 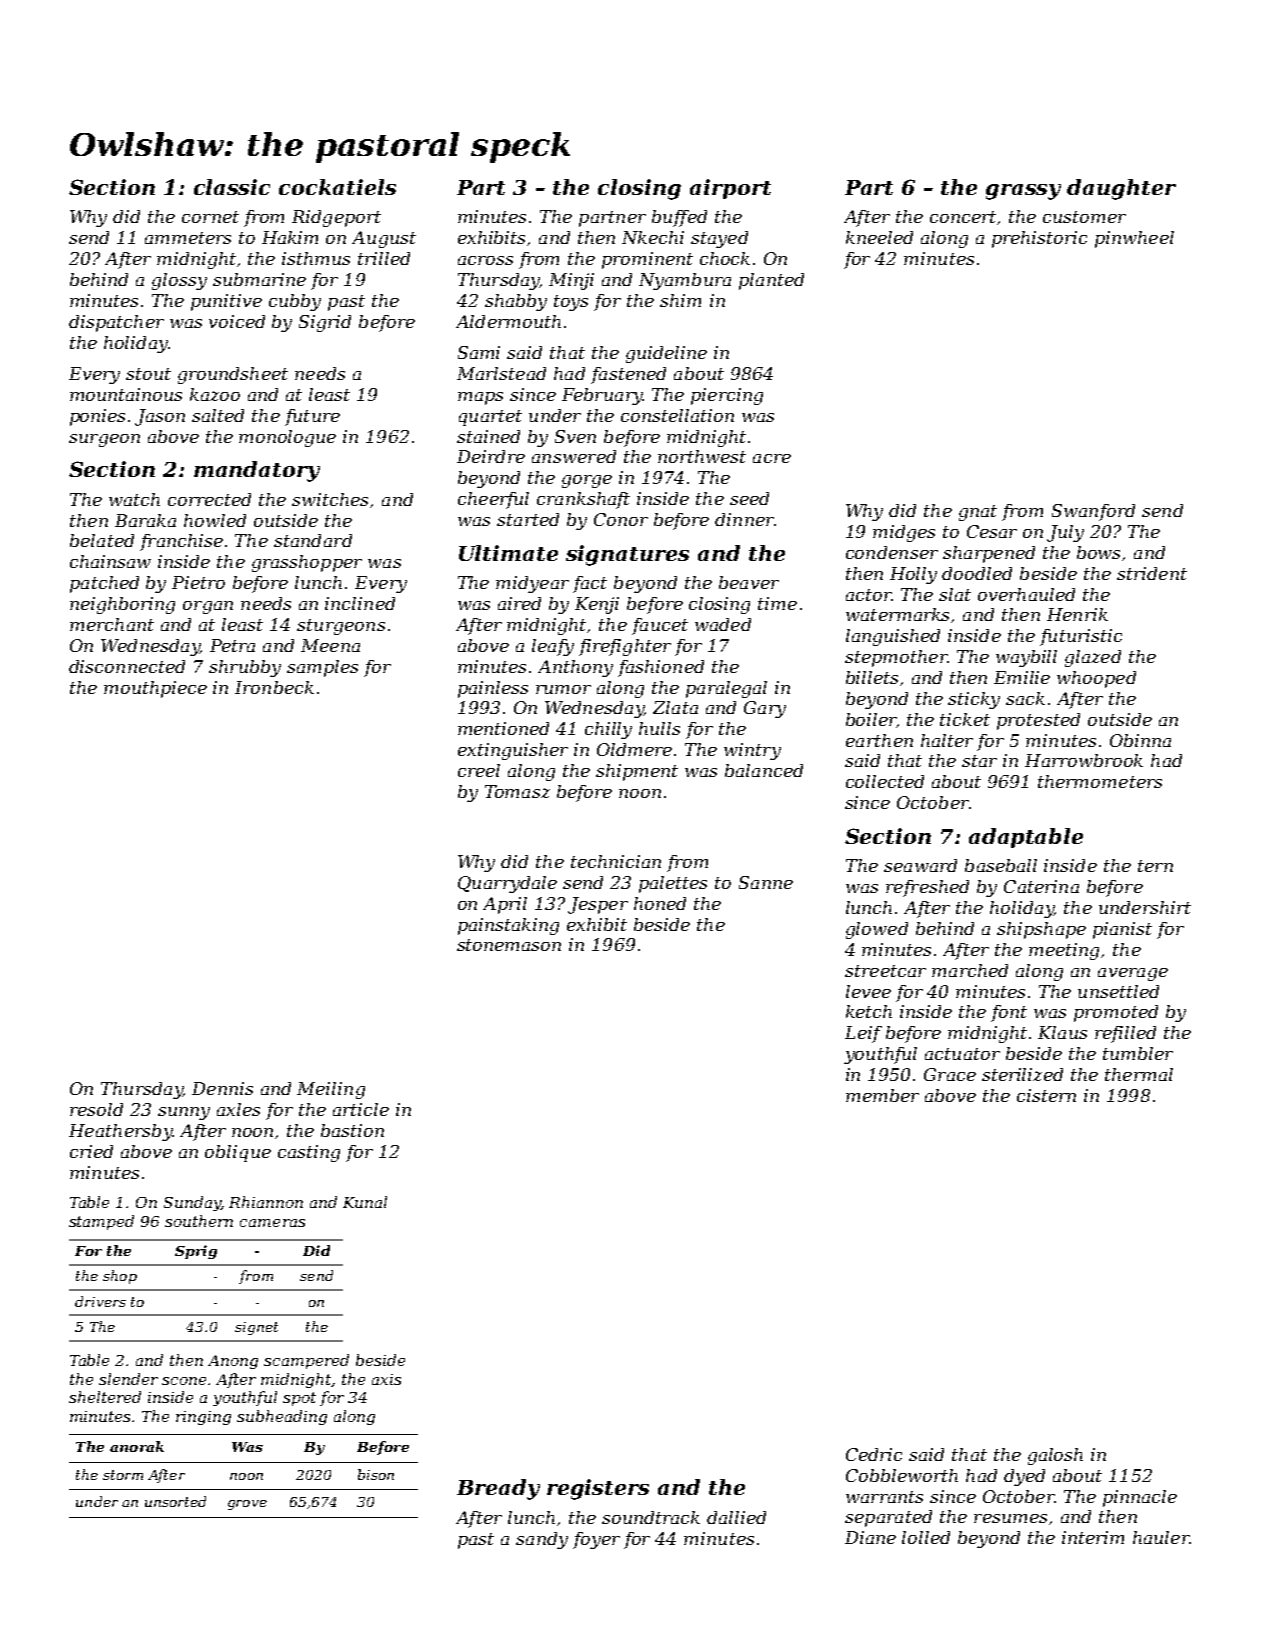 What do you see at coordinates (885, 781) in the image?
I see `collected` at bounding box center [885, 781].
